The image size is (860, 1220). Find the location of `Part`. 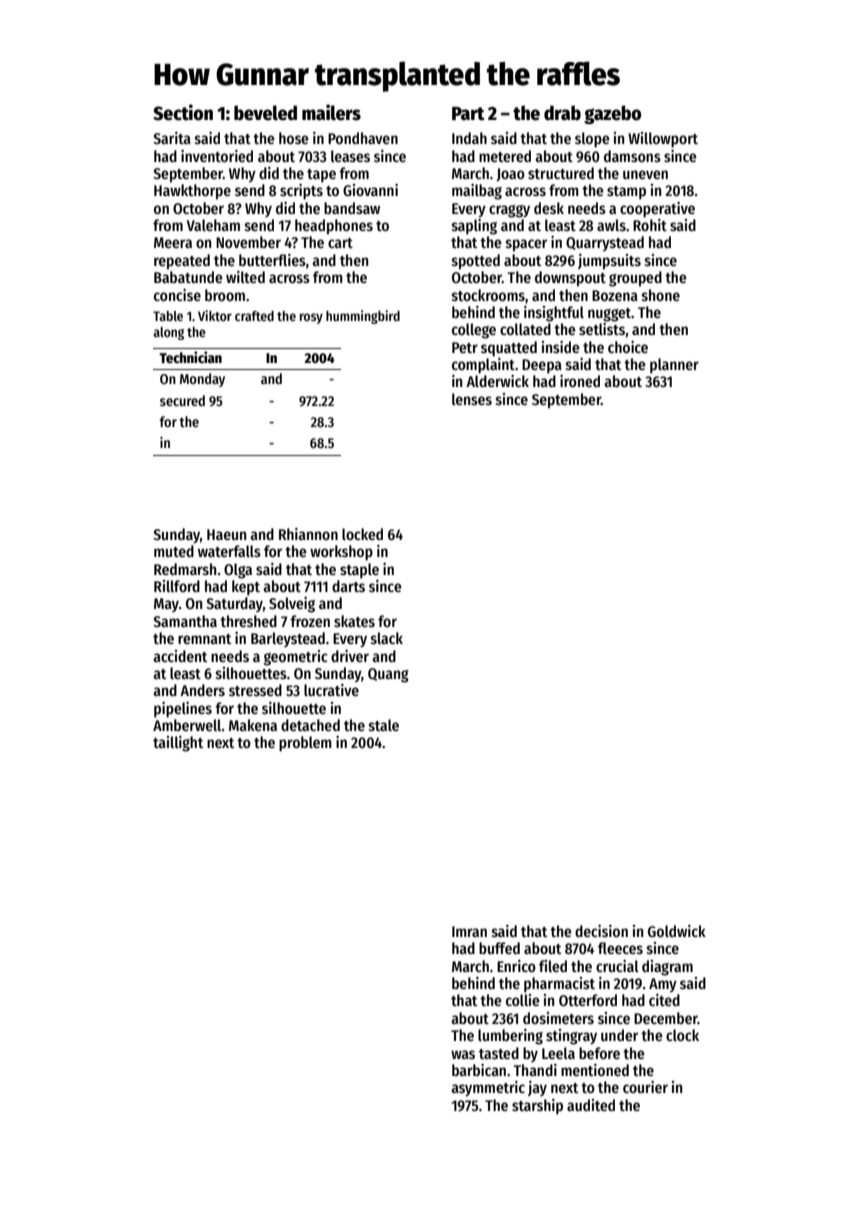

Part is located at coordinates (468, 114).
